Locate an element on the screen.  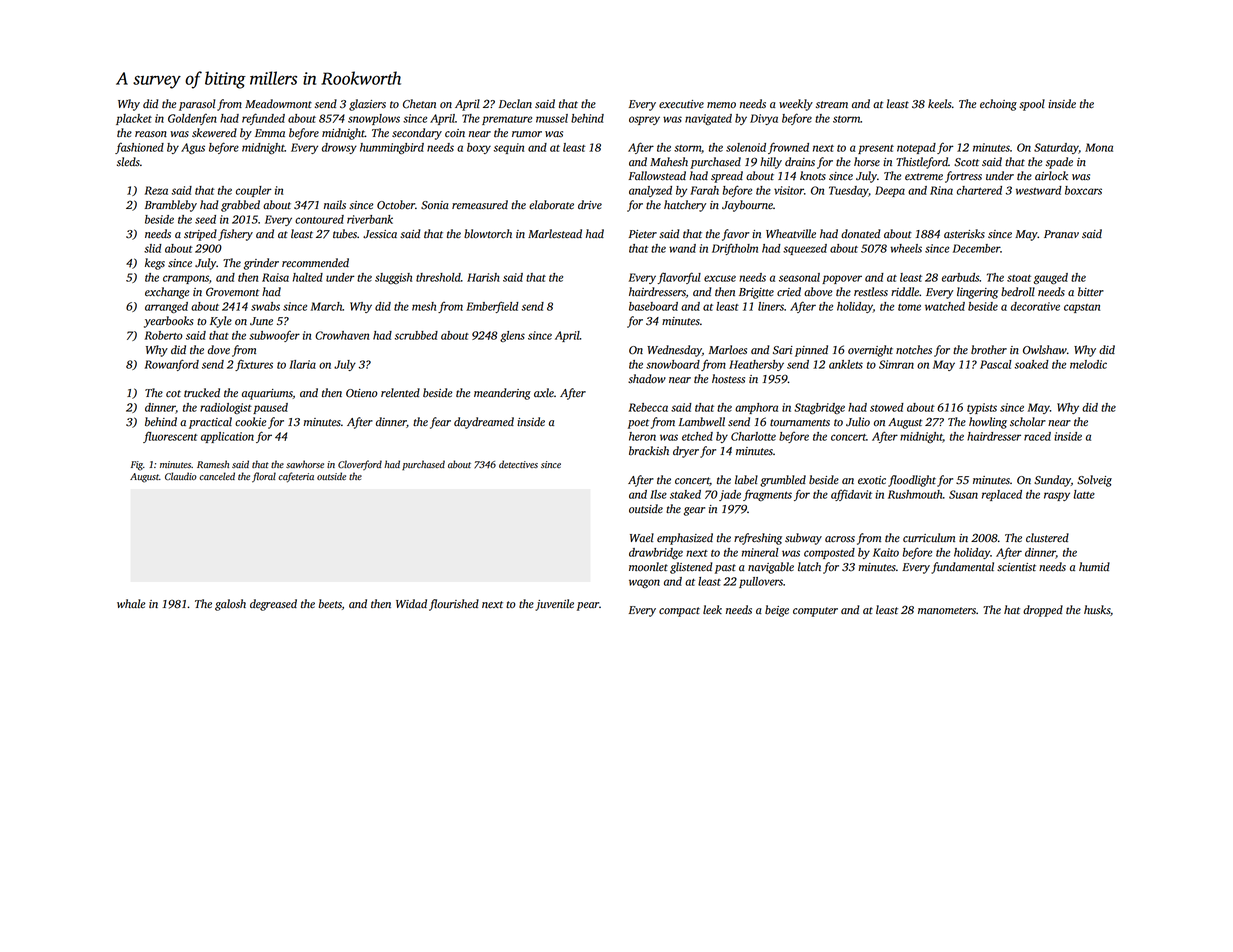
beige is located at coordinates (777, 611).
